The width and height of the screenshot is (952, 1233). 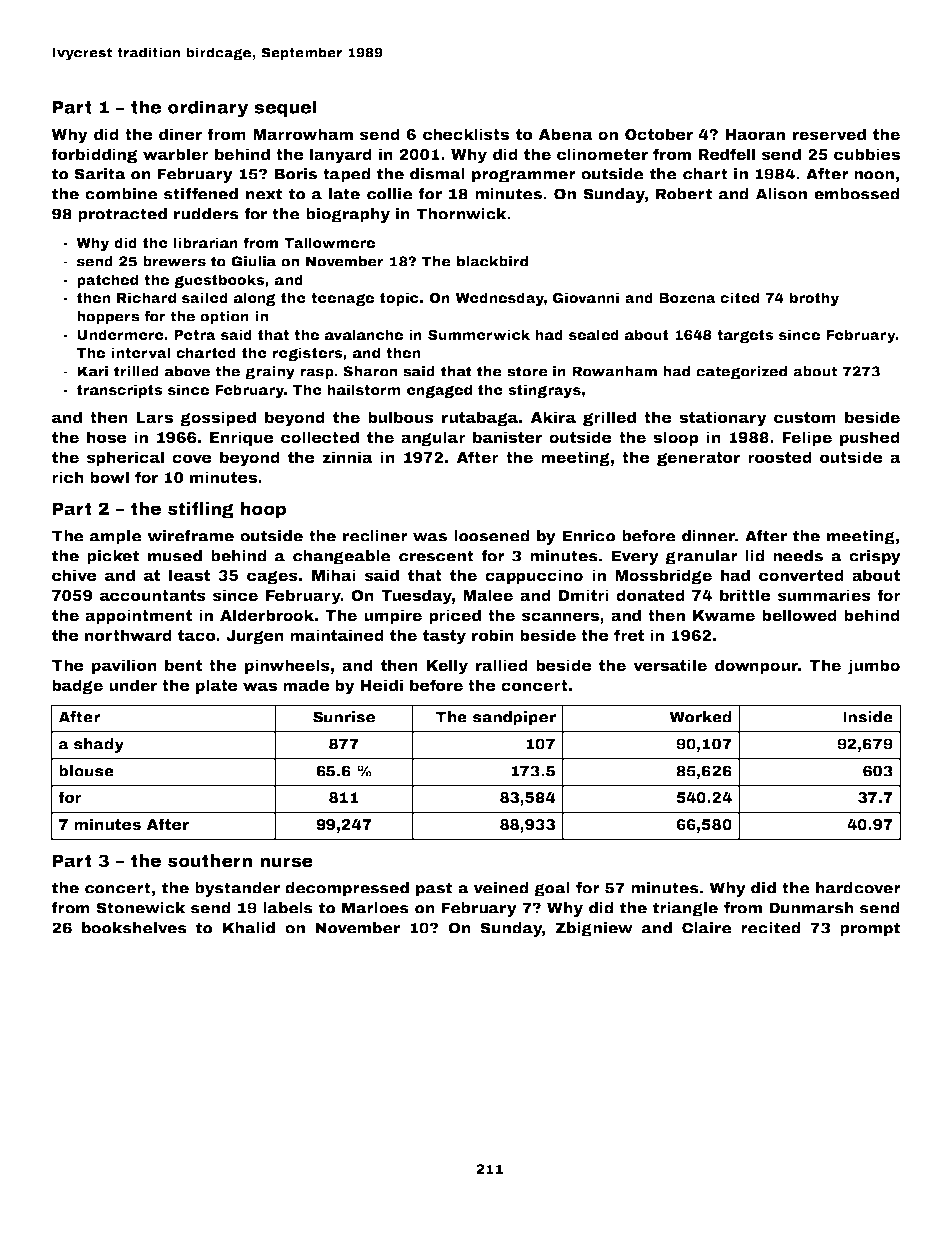 I want to click on Summerwick, so click(x=479, y=334).
